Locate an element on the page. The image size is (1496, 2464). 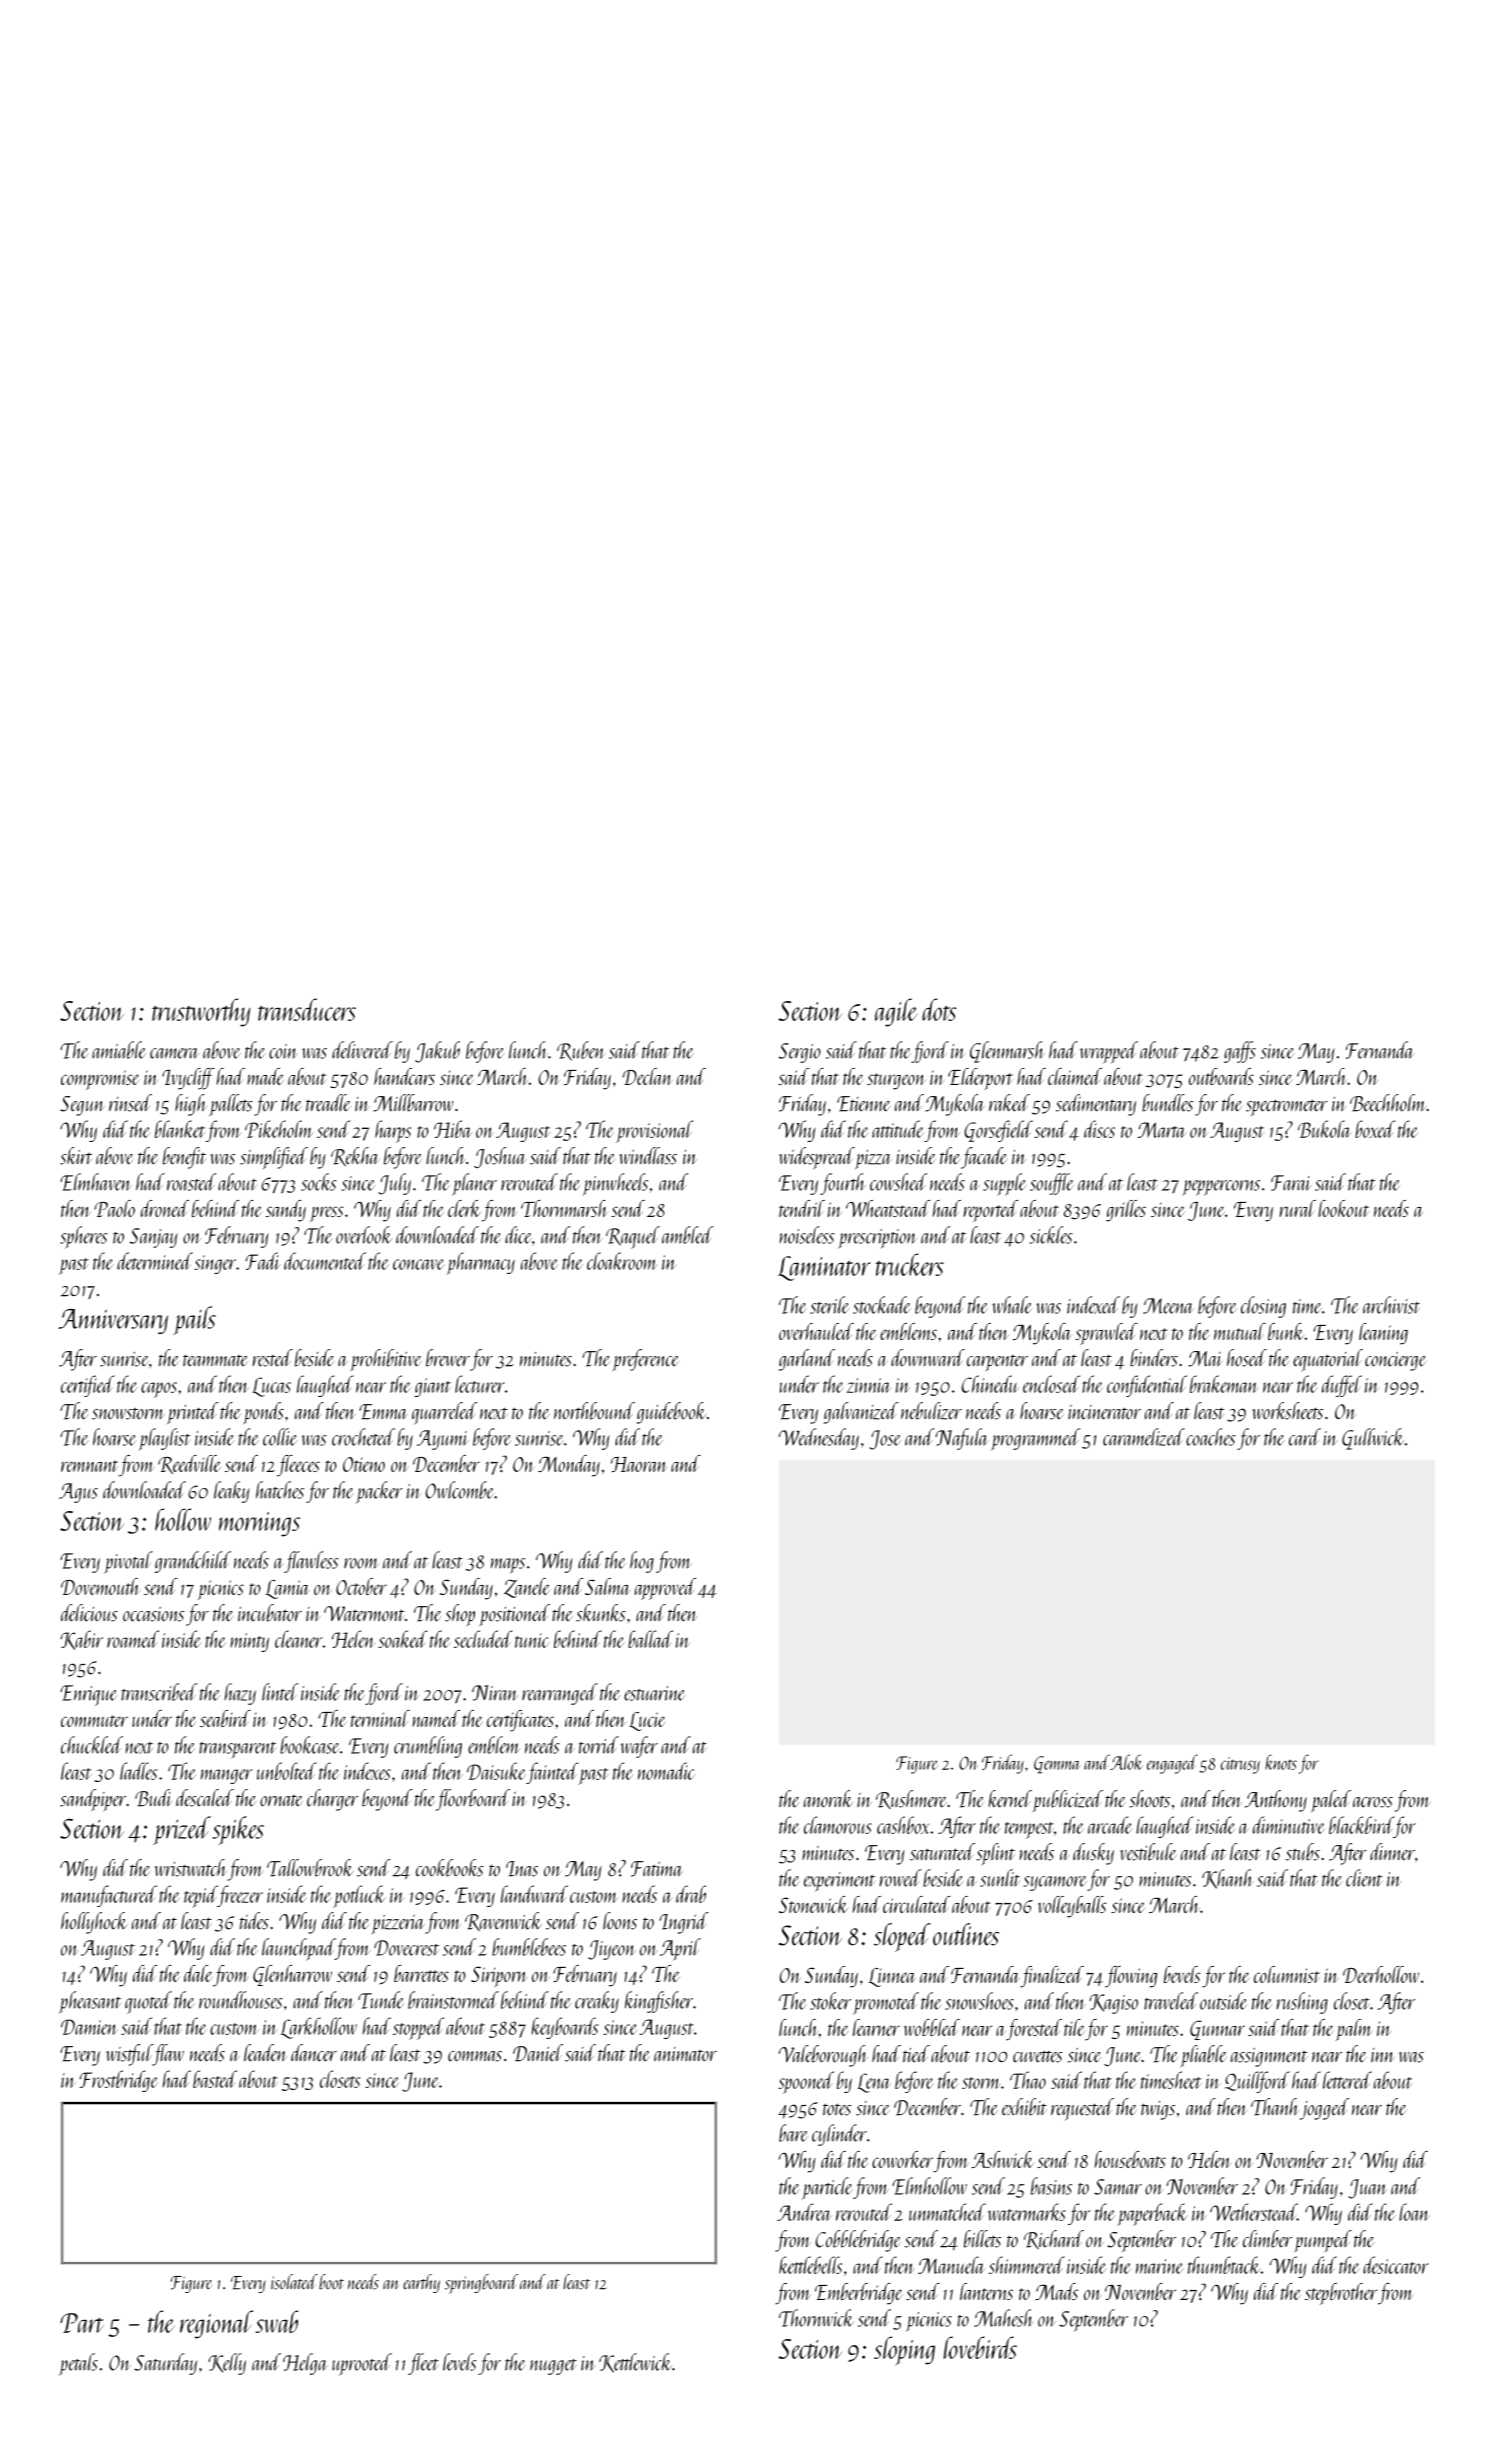
palm is located at coordinates (1353, 2030).
